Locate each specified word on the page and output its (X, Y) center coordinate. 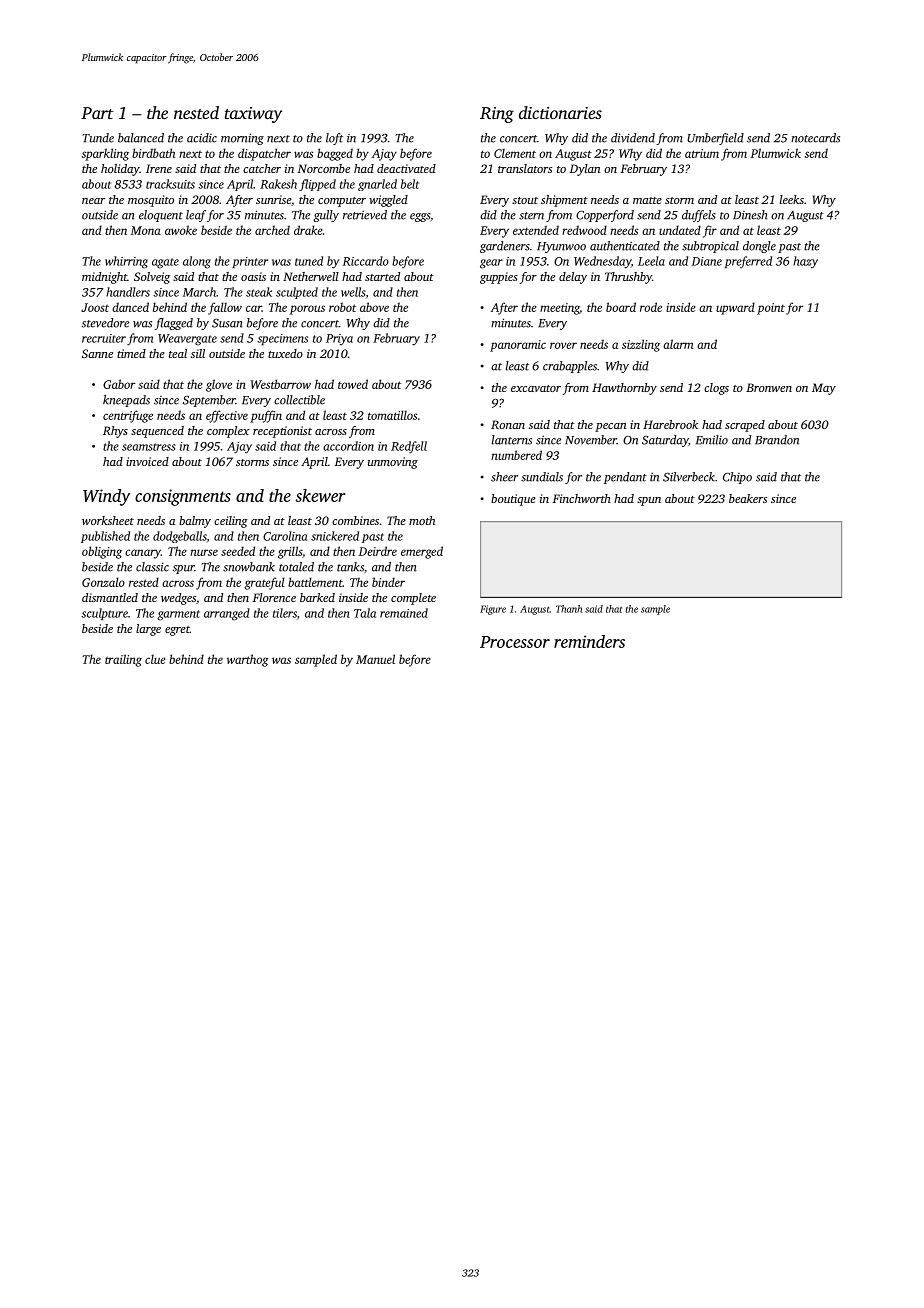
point (771, 309)
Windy (106, 497)
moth (422, 520)
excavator (536, 388)
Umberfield (715, 139)
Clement (515, 153)
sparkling (105, 154)
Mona (146, 230)
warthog (248, 660)
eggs (420, 217)
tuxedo (285, 353)
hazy (805, 262)
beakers (748, 498)
